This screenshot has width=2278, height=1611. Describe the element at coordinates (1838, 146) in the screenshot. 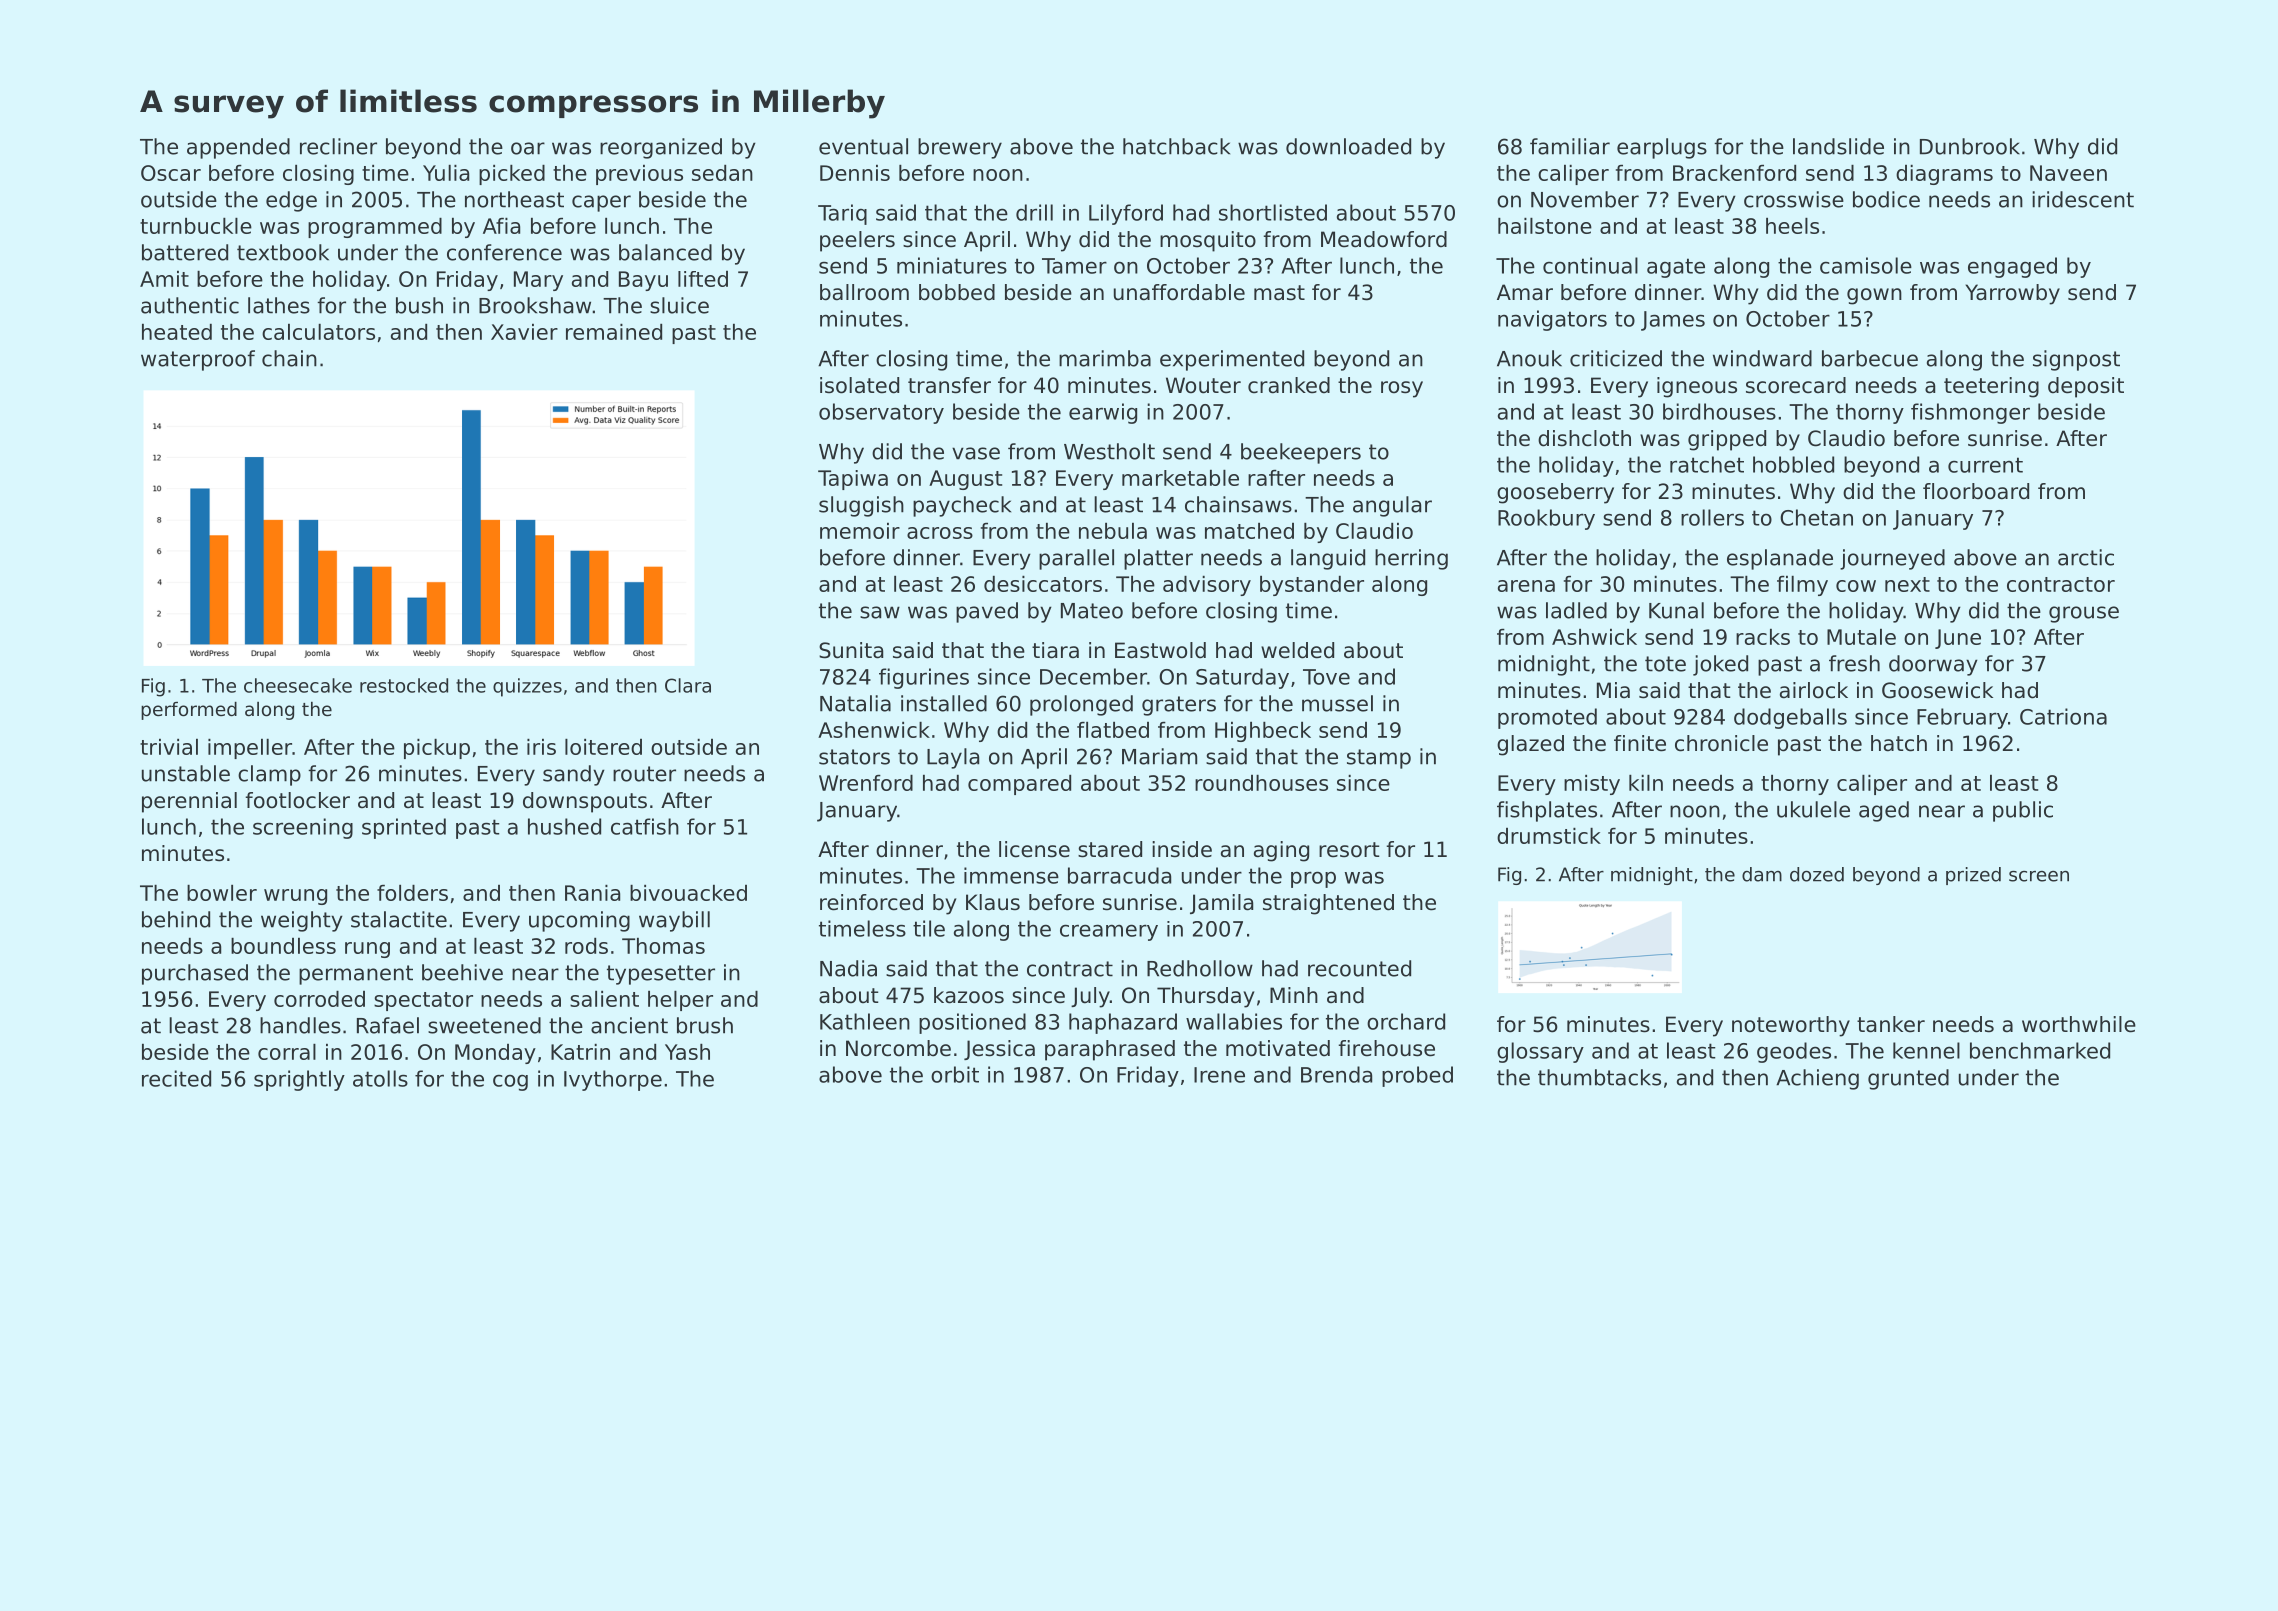

I see `landslide` at that location.
